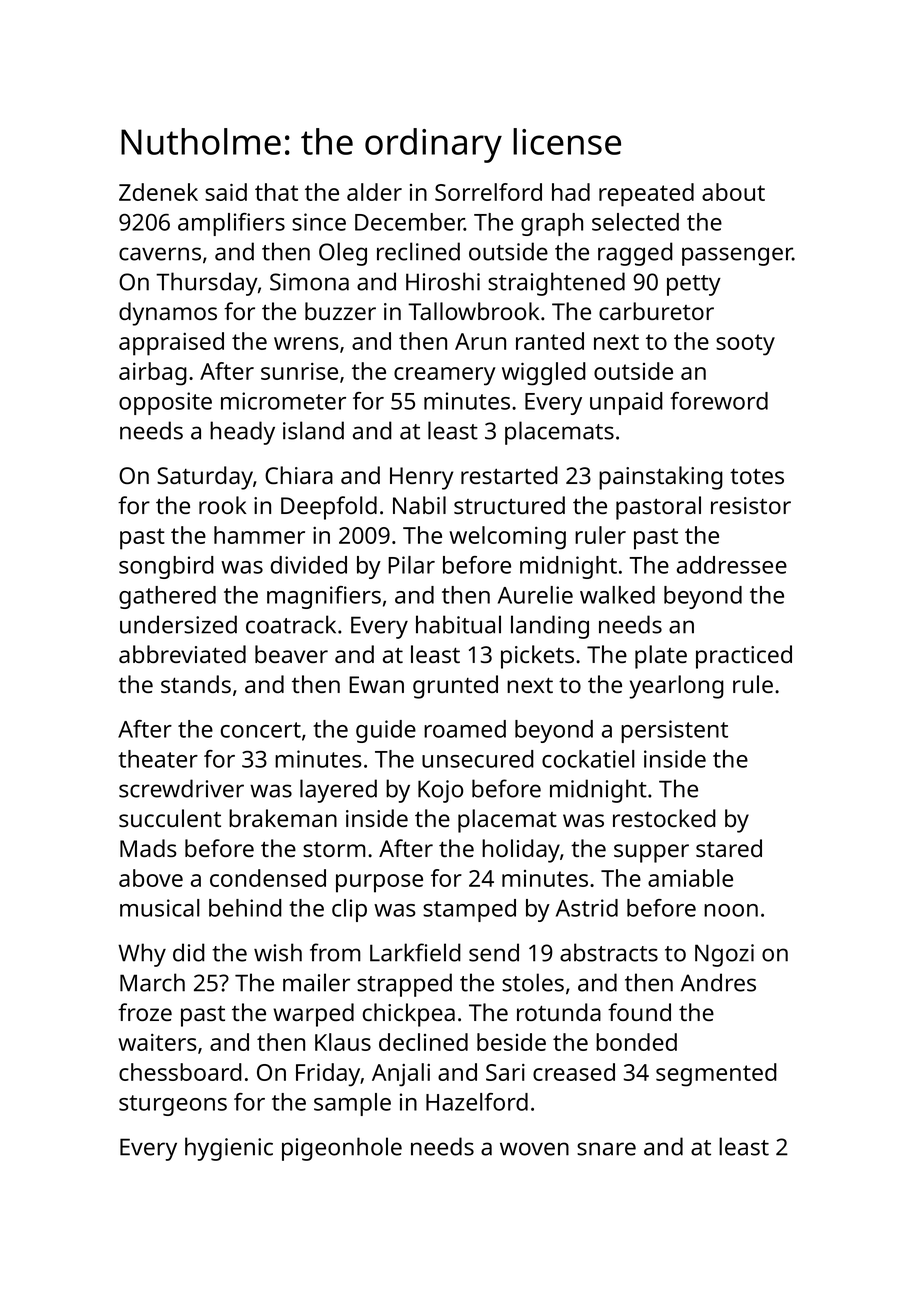 Image resolution: width=924 pixels, height=1311 pixels. I want to click on woven, so click(534, 1149).
